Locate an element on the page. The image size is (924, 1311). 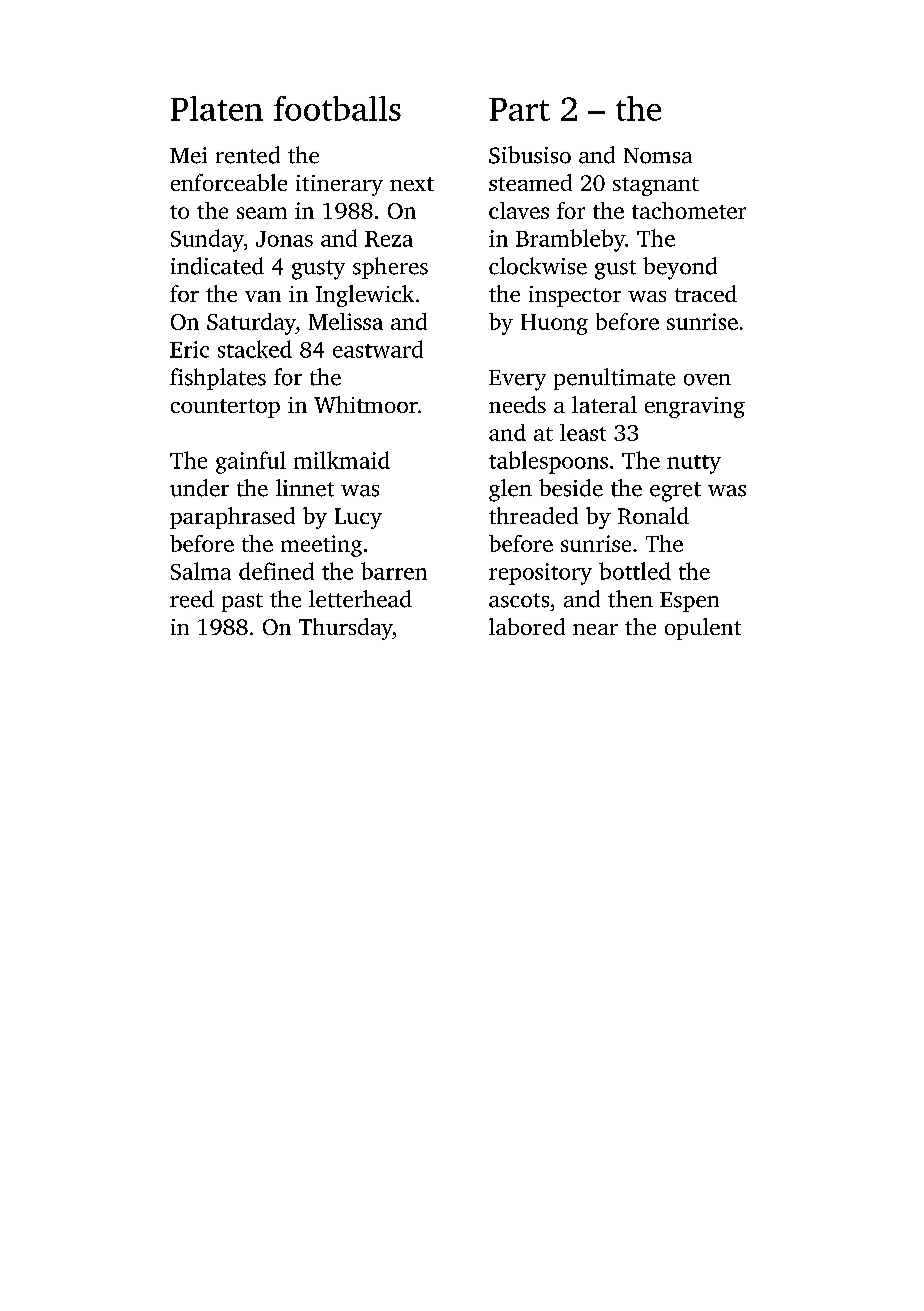
itinerary is located at coordinates (339, 185).
